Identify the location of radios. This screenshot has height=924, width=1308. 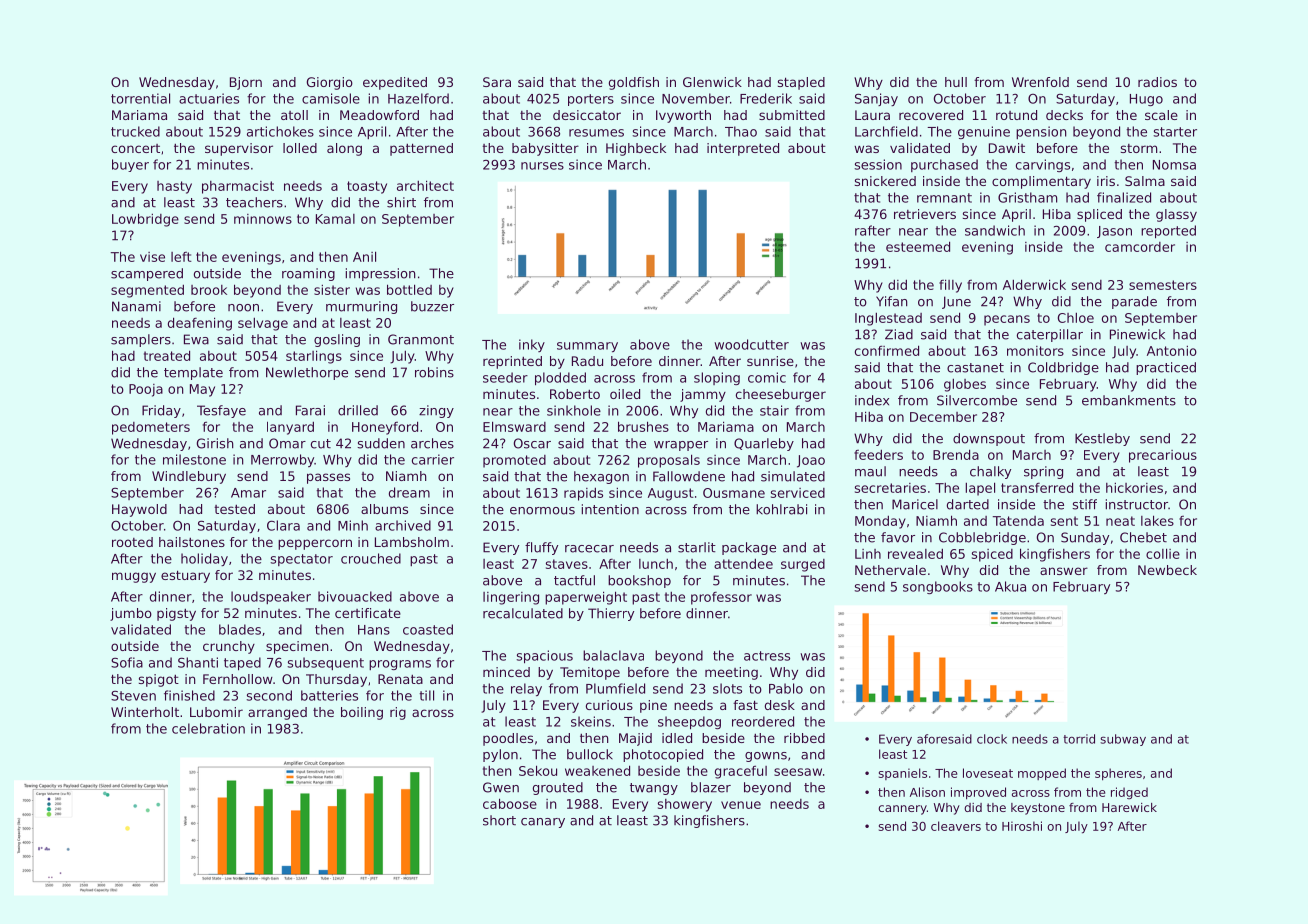
(1157, 82).
